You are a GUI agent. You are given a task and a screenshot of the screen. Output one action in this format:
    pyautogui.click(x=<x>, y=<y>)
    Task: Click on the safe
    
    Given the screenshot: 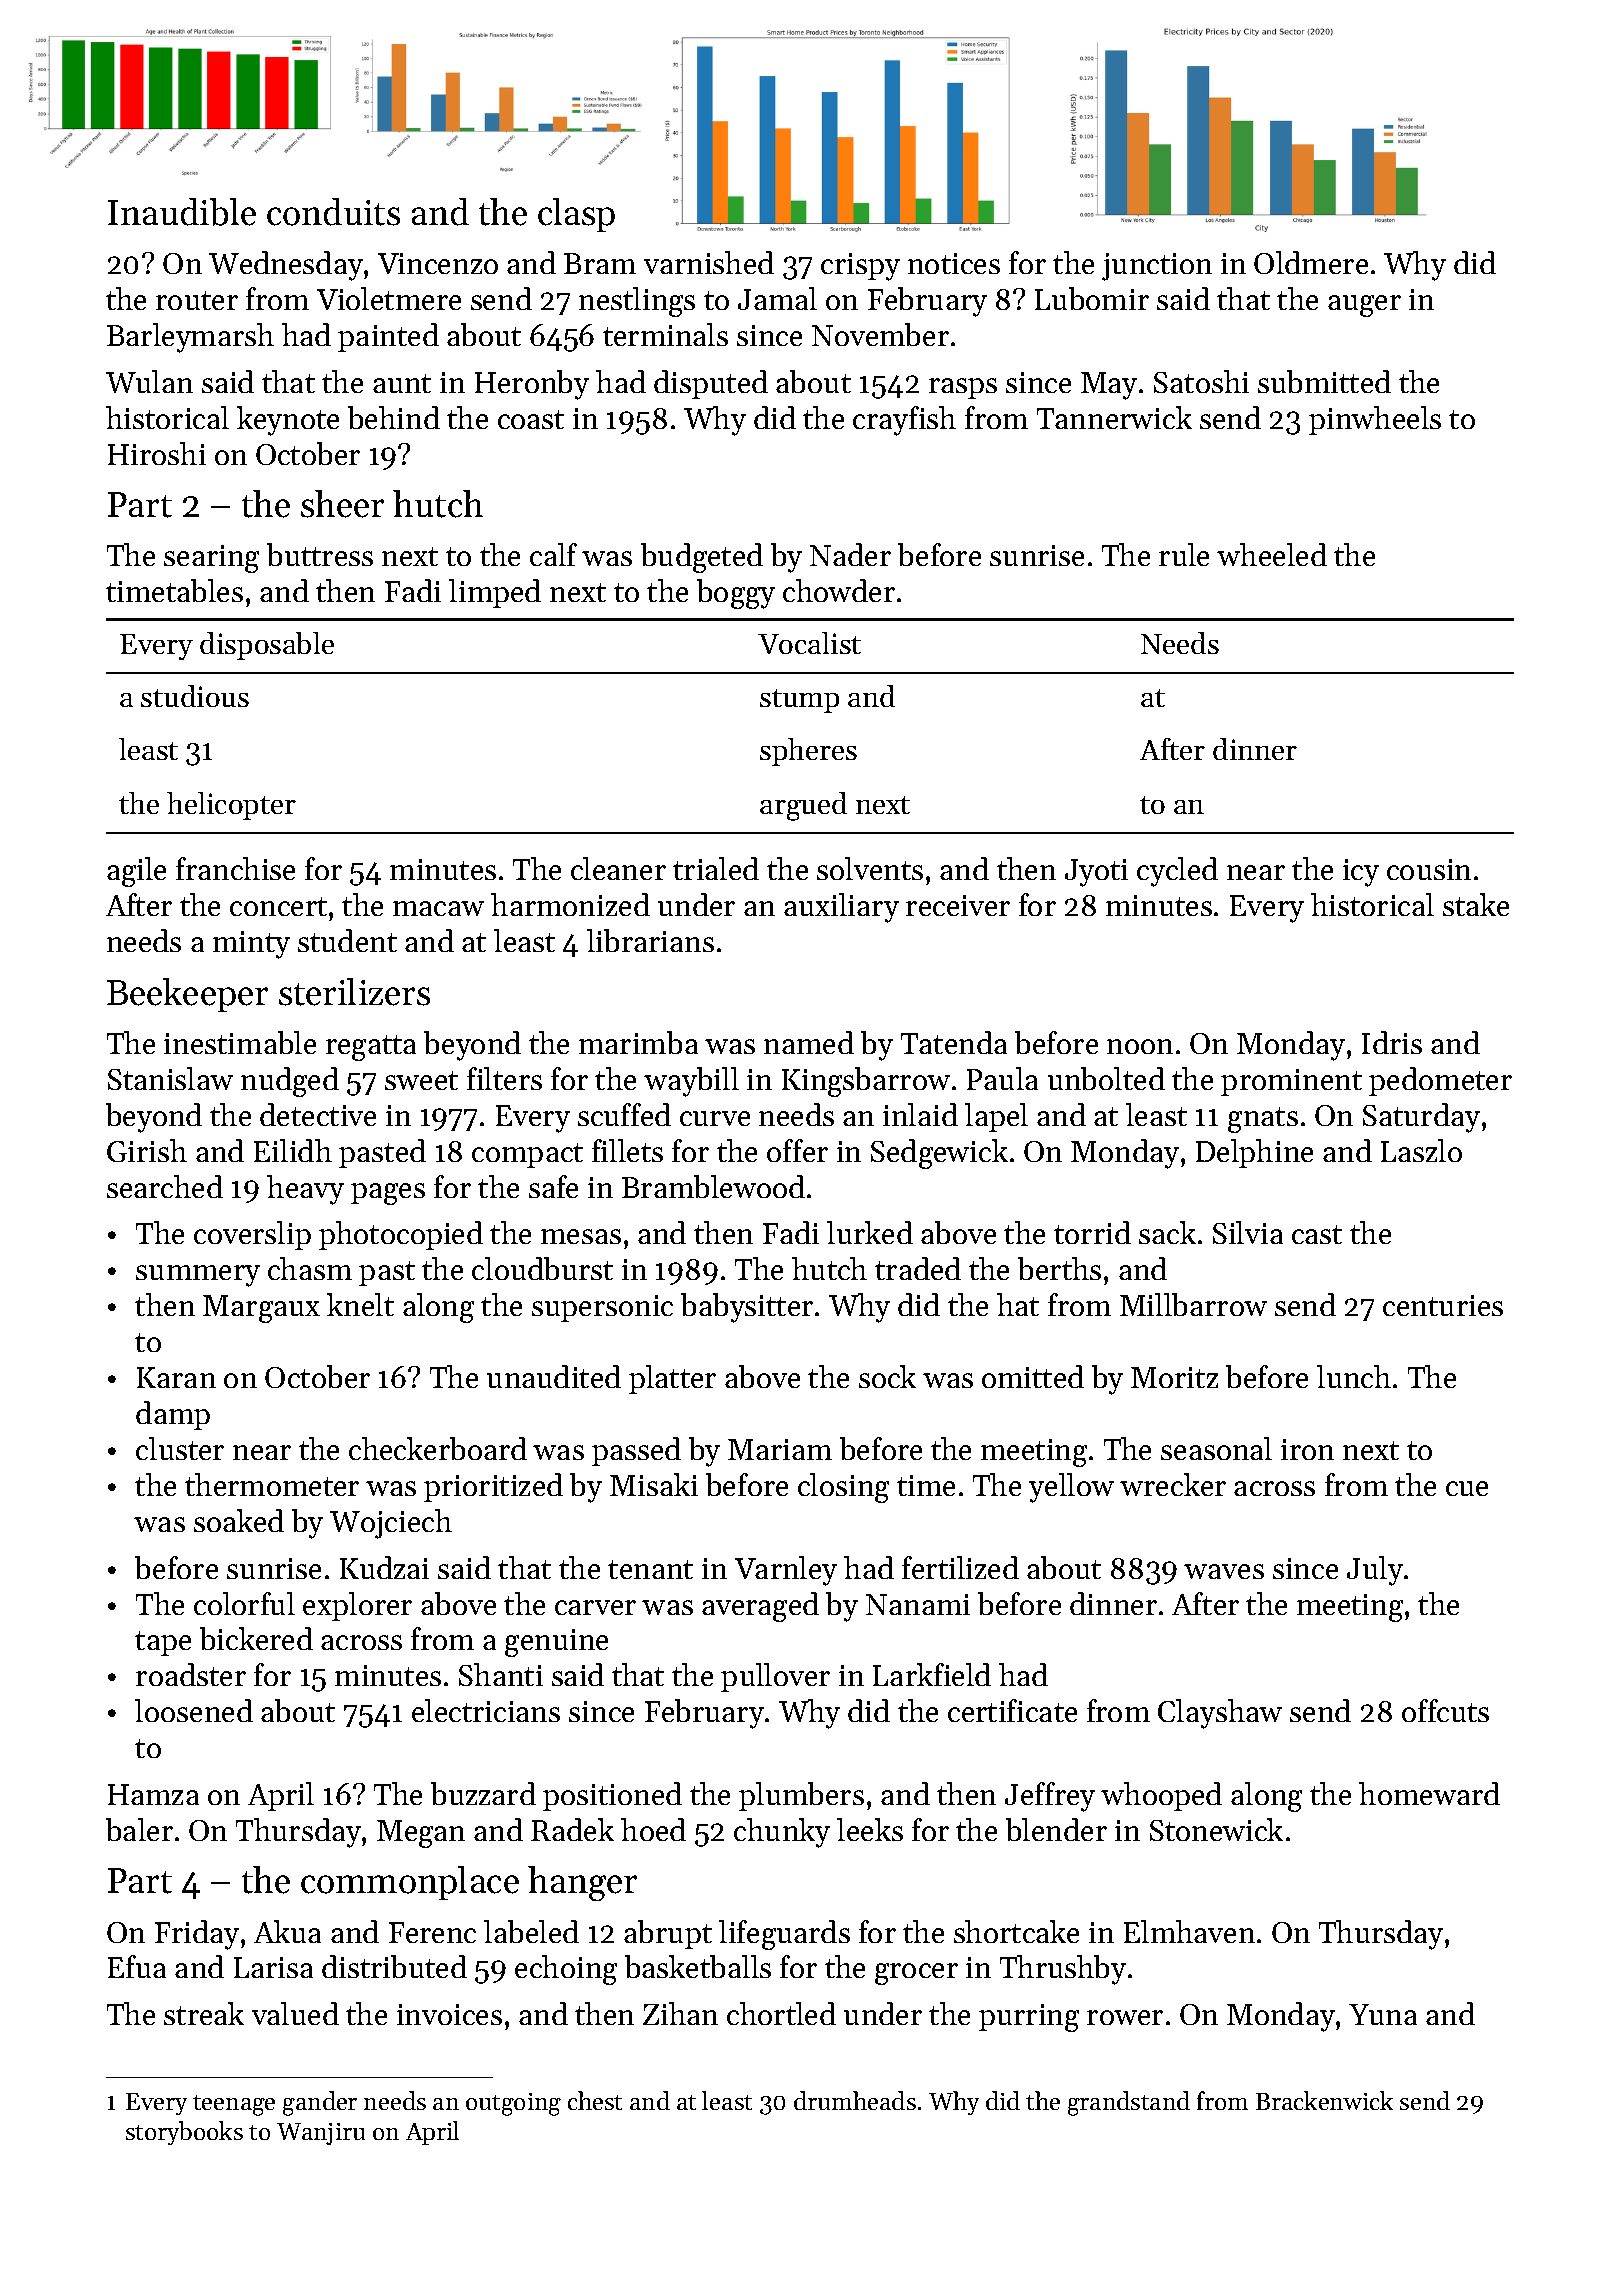 What is the action you would take?
    pyautogui.click(x=553, y=1186)
